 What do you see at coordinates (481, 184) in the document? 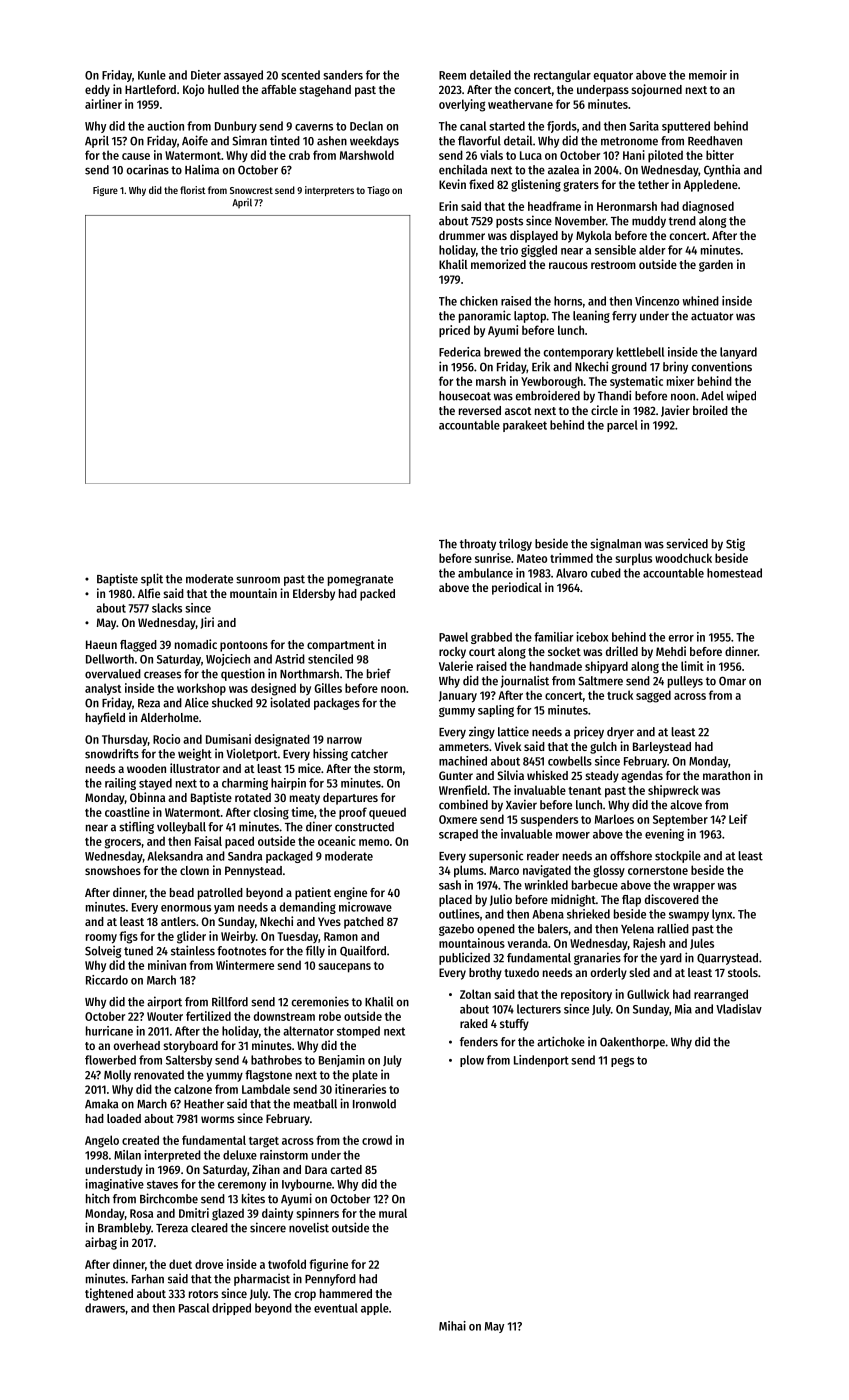
I see `fixed` at bounding box center [481, 184].
